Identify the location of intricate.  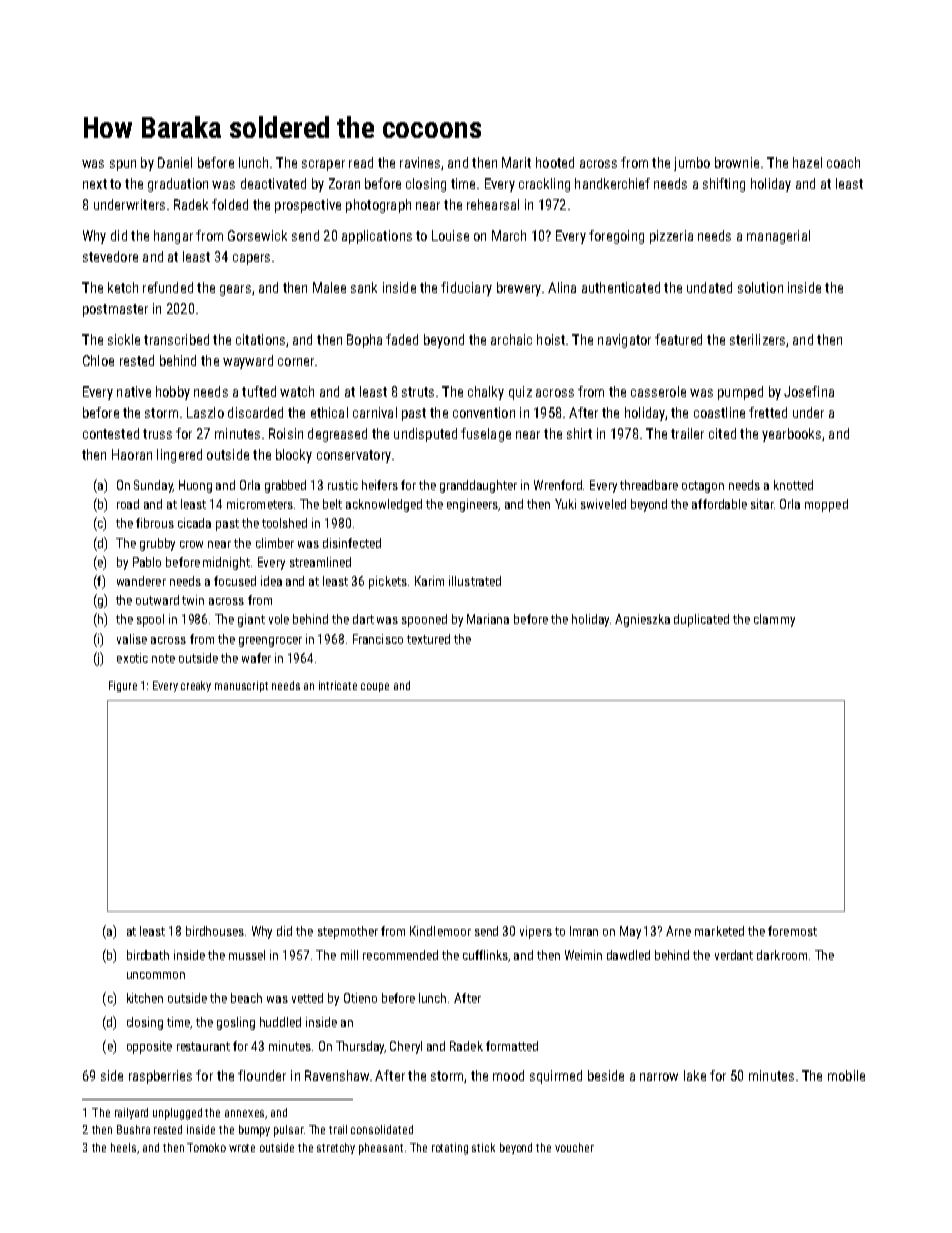
(338, 685).
